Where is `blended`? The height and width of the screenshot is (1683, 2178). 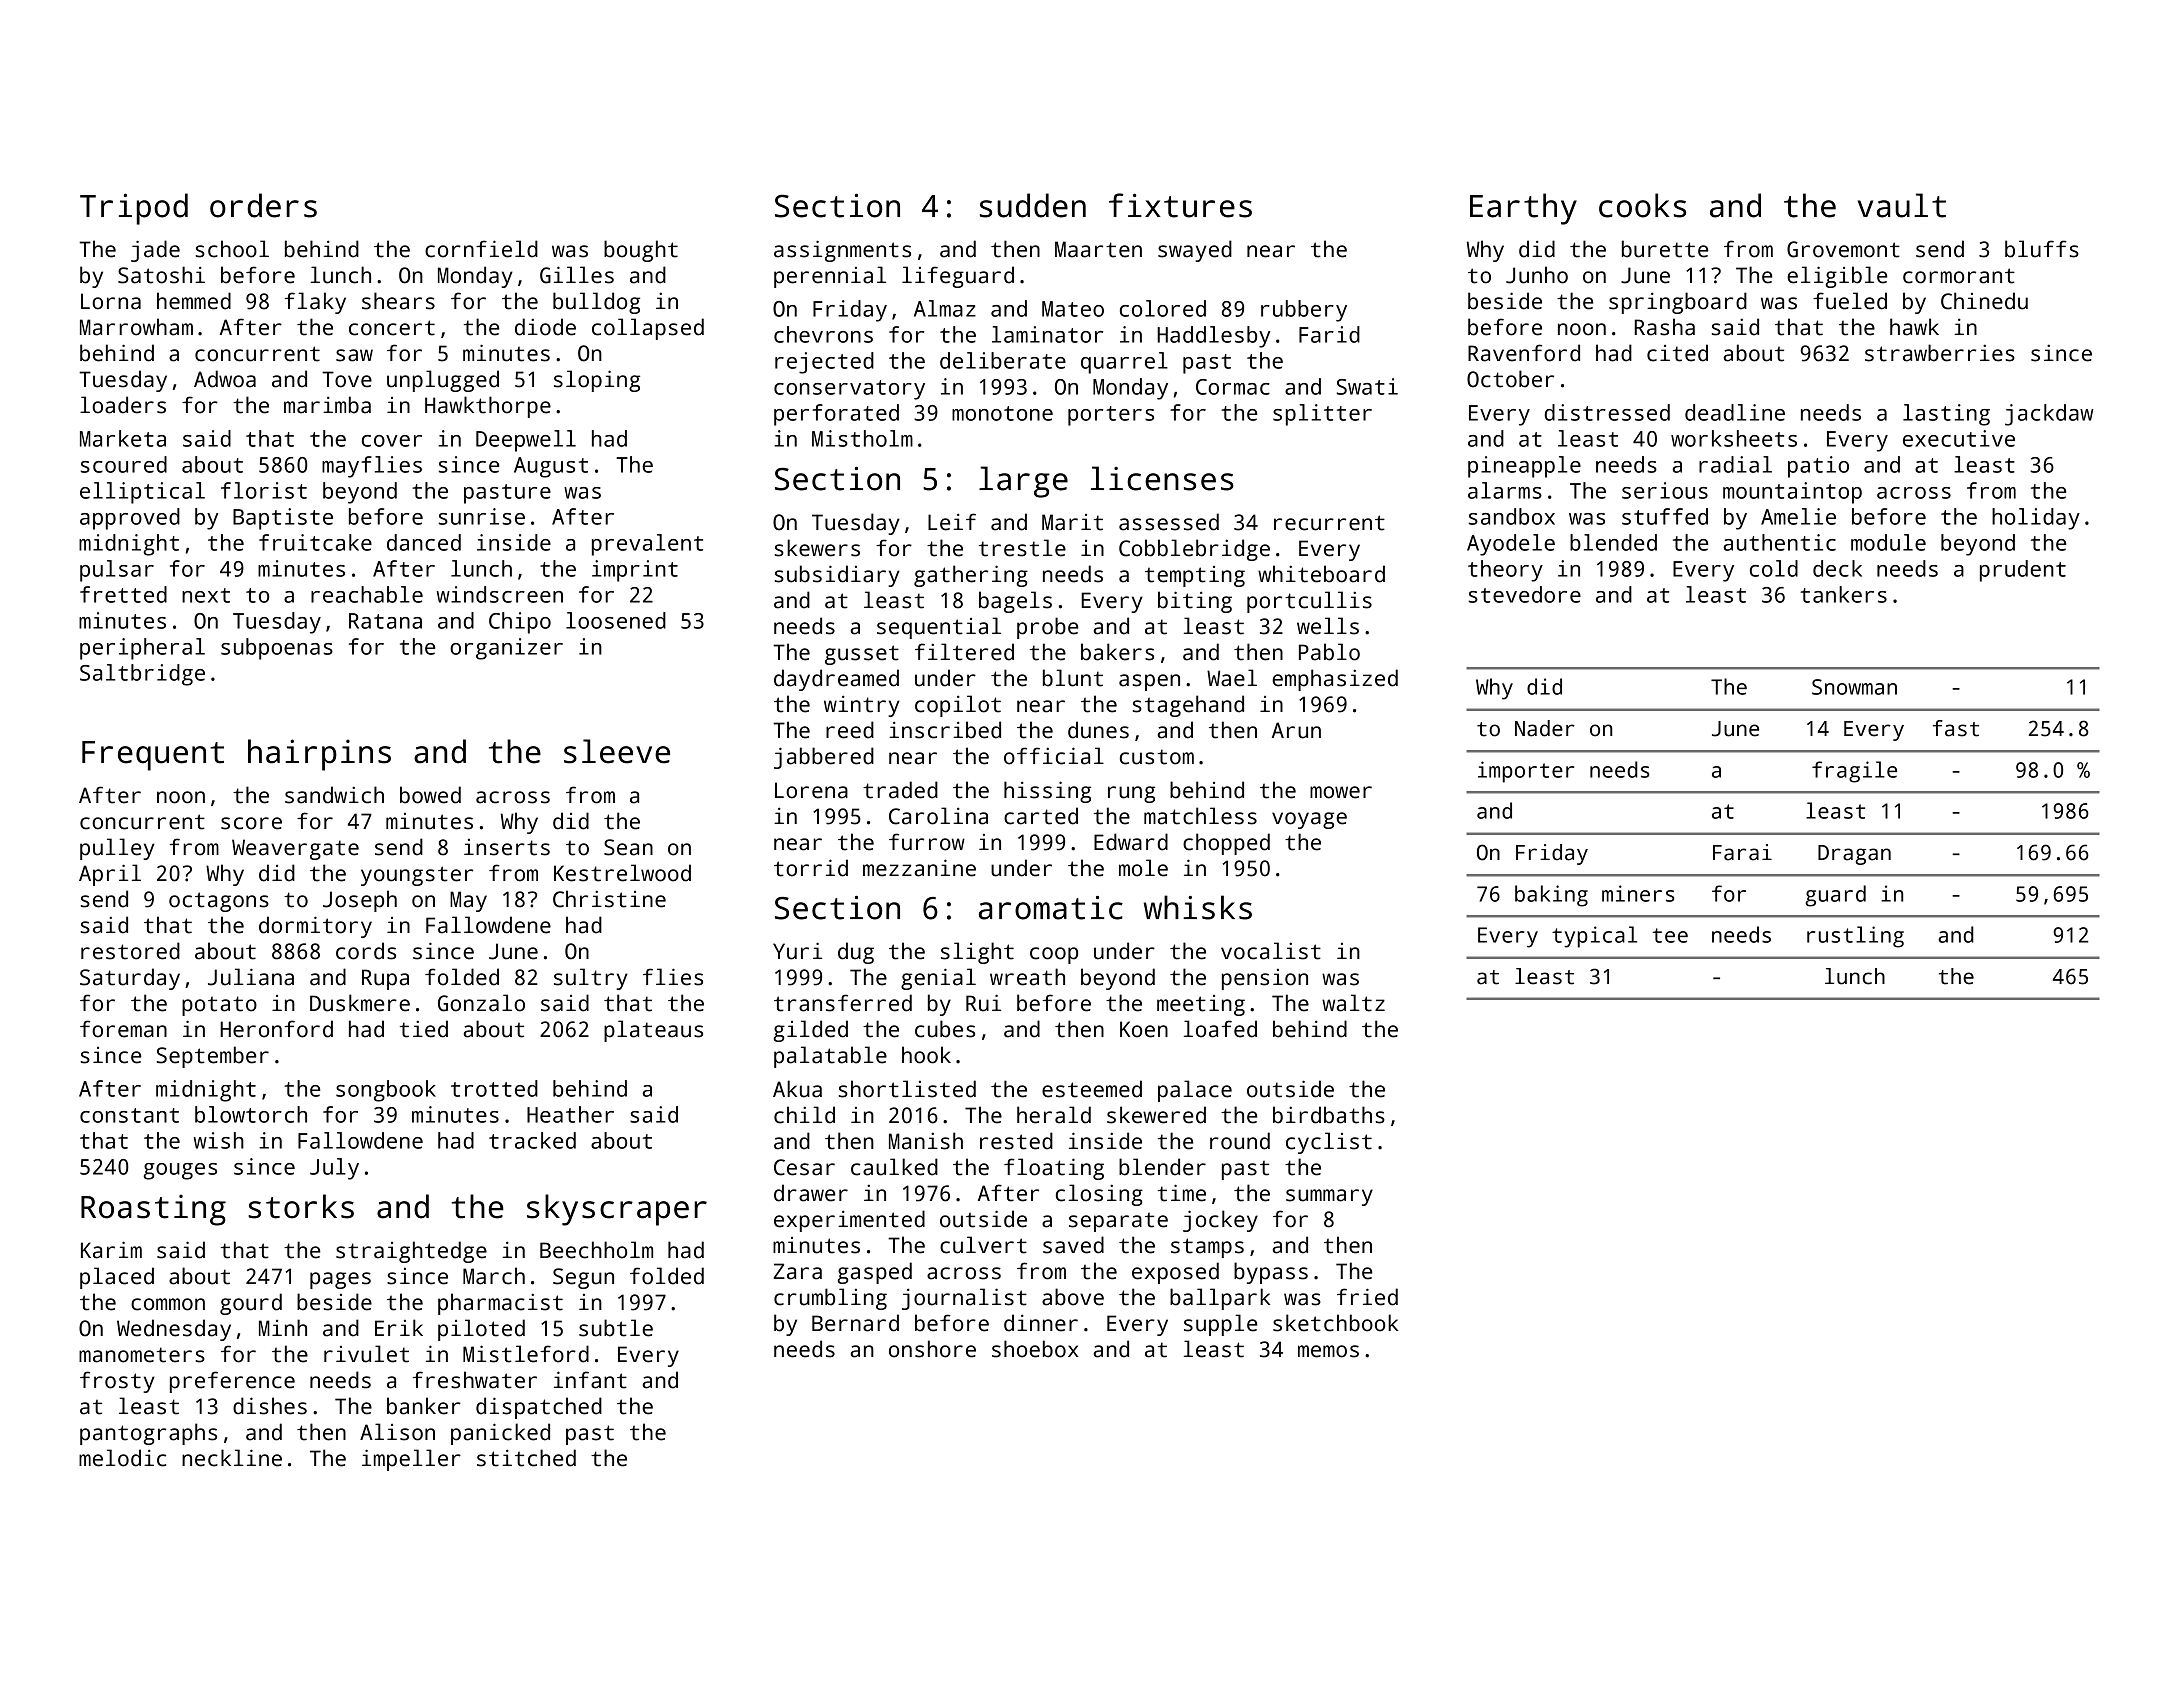 blended is located at coordinates (1613, 542).
